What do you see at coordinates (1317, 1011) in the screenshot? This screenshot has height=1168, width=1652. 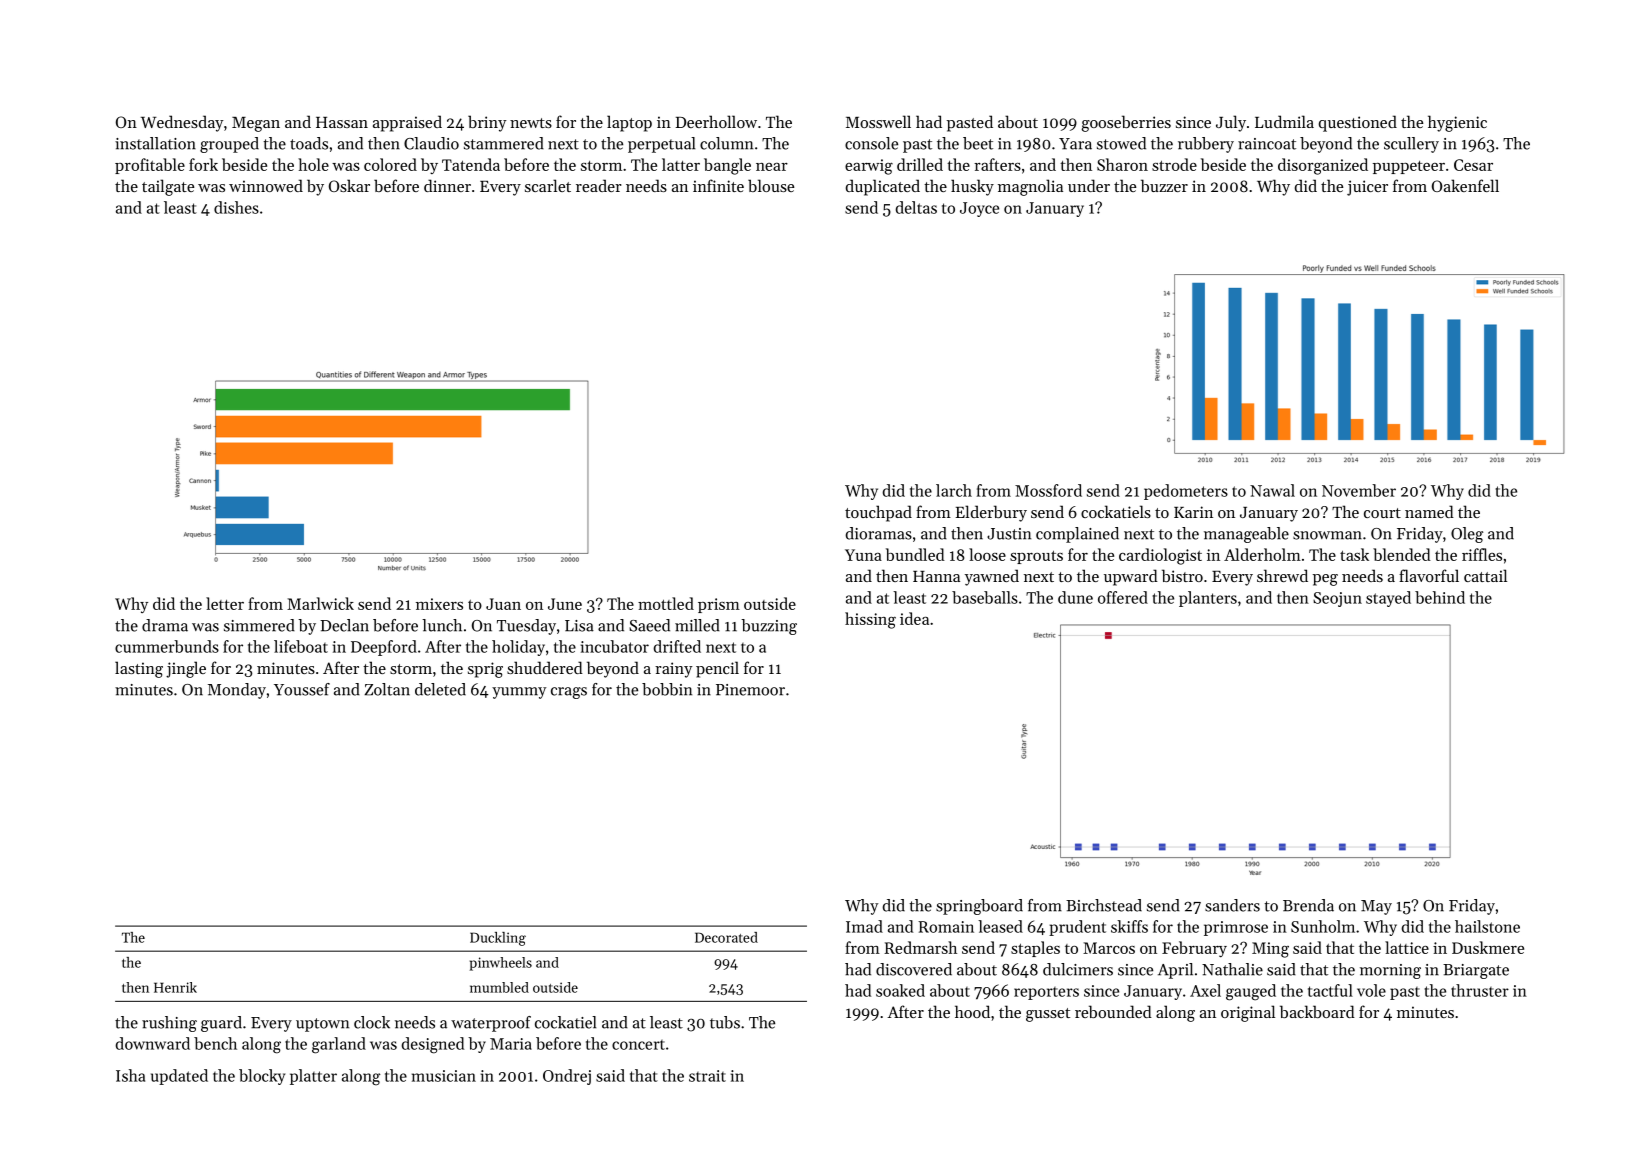 I see `backboard` at bounding box center [1317, 1011].
